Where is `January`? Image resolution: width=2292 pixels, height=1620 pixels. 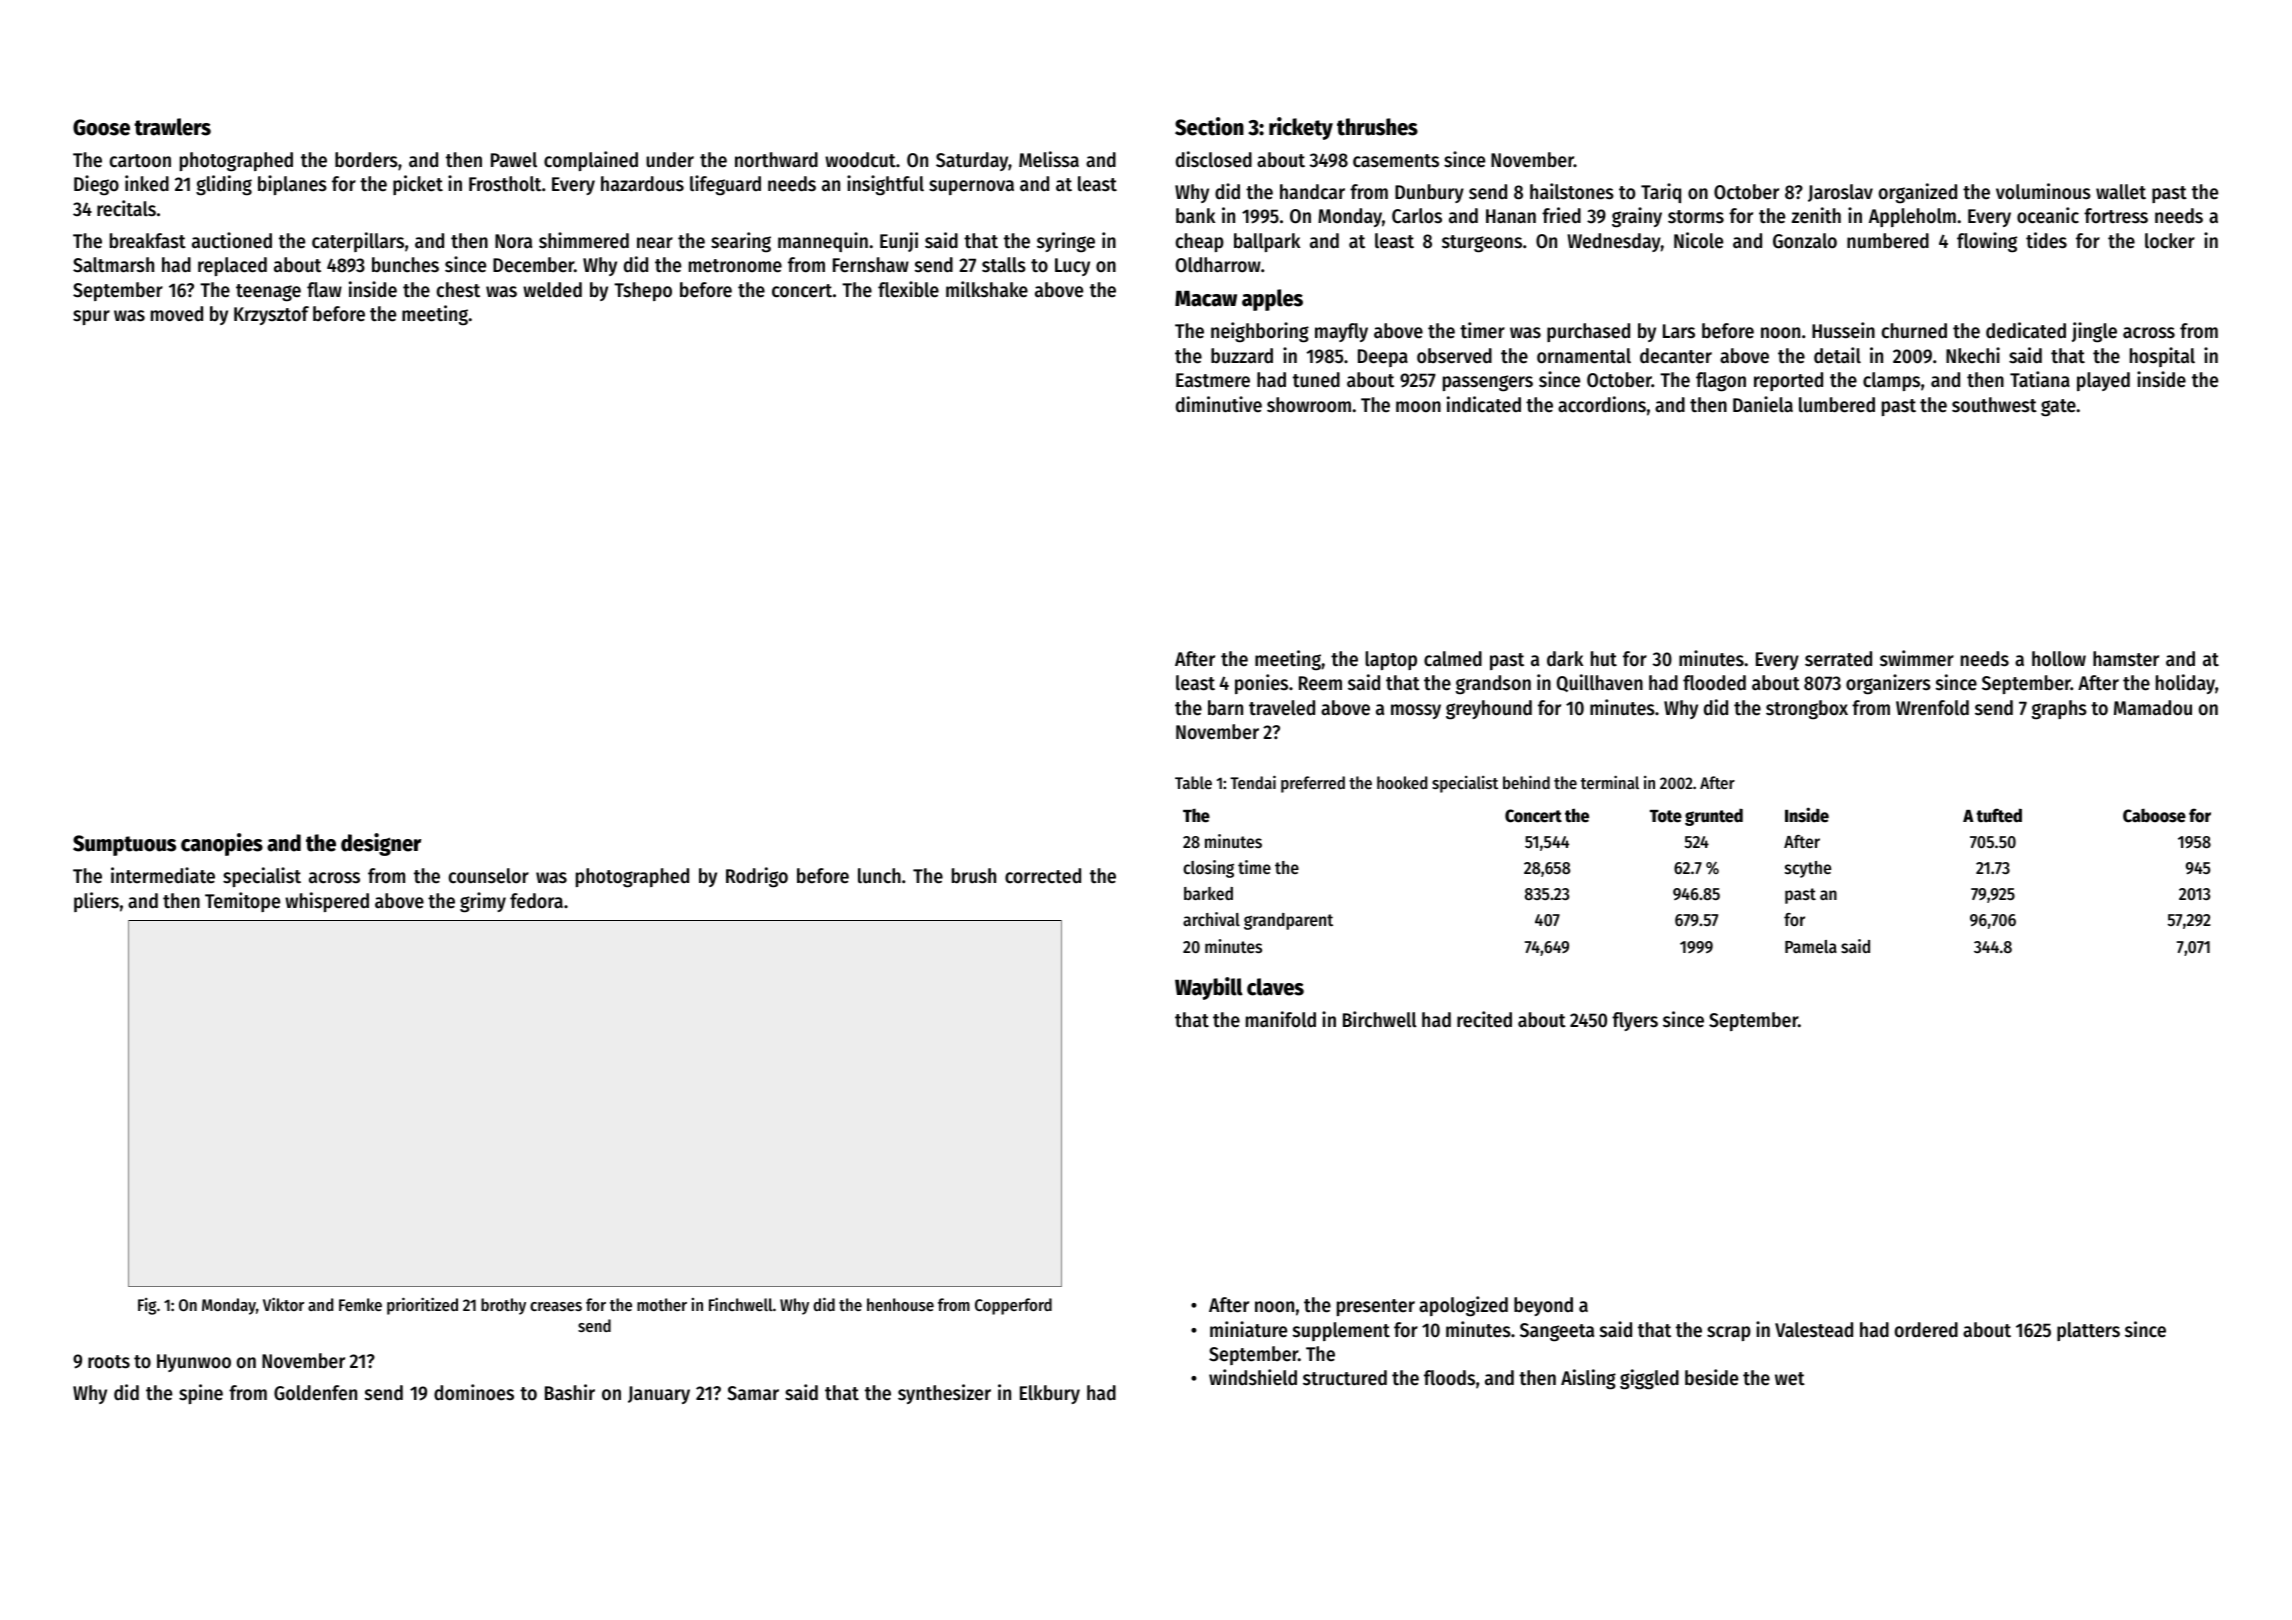 January is located at coordinates (659, 1395).
